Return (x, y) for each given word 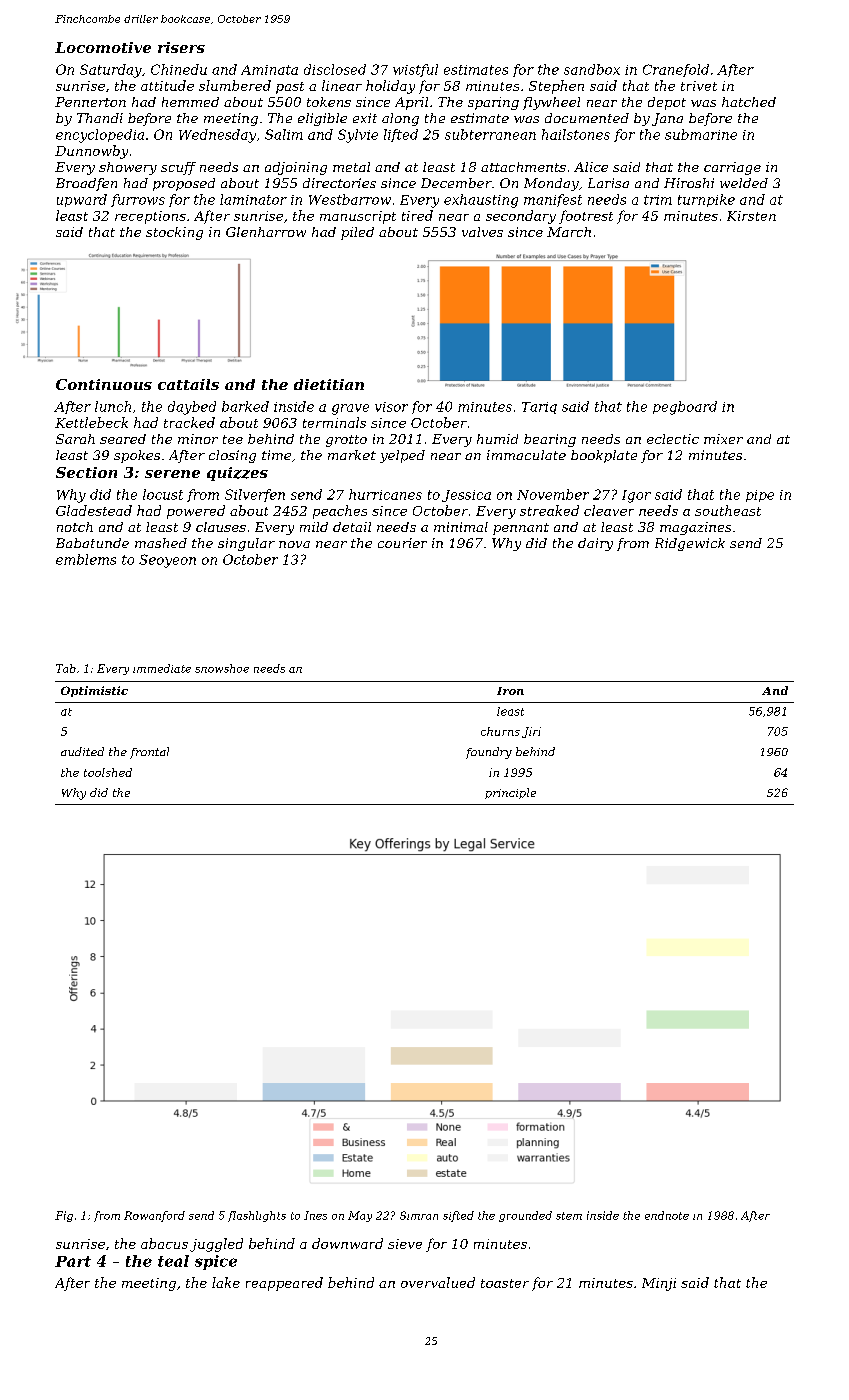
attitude (167, 85)
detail (352, 527)
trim (658, 200)
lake (226, 1282)
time (276, 455)
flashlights (257, 1216)
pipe (760, 496)
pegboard (685, 408)
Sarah (75, 439)
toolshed (108, 772)
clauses (221, 527)
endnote (667, 1215)
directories (339, 183)
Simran (419, 1215)
